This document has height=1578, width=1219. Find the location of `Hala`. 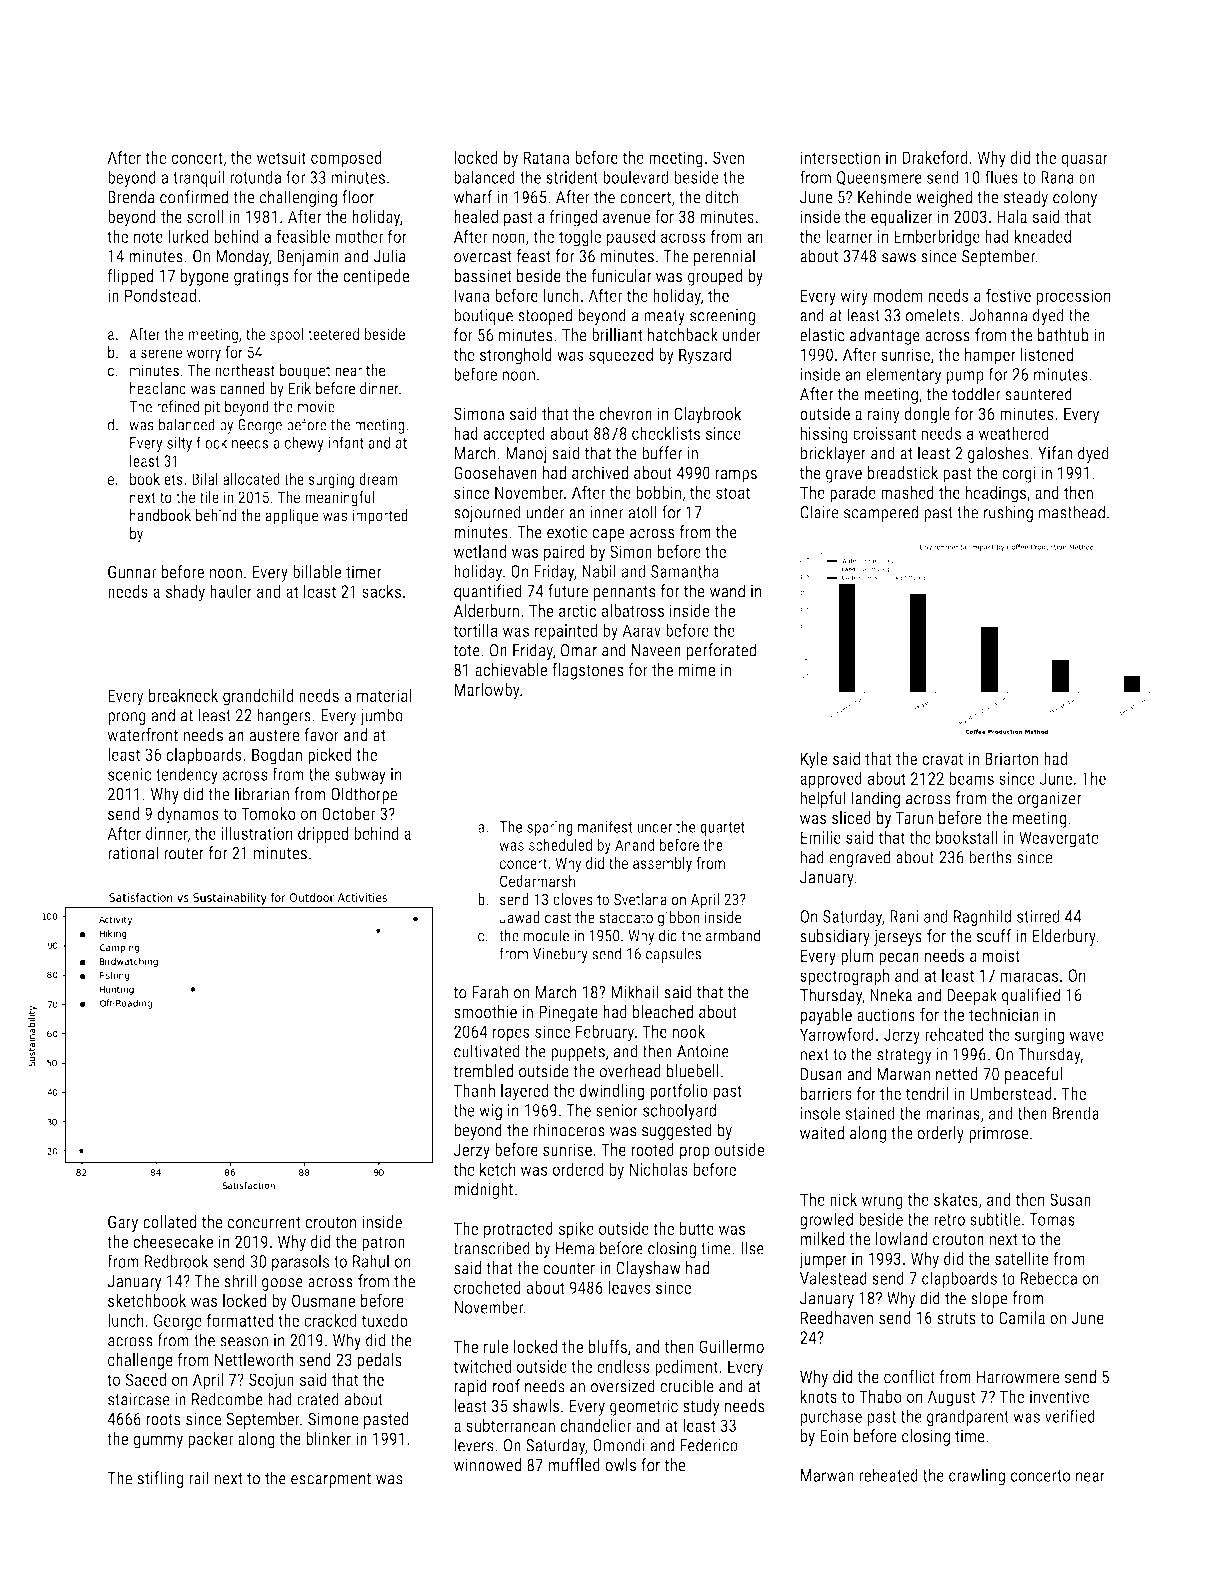

Hala is located at coordinates (1012, 216).
